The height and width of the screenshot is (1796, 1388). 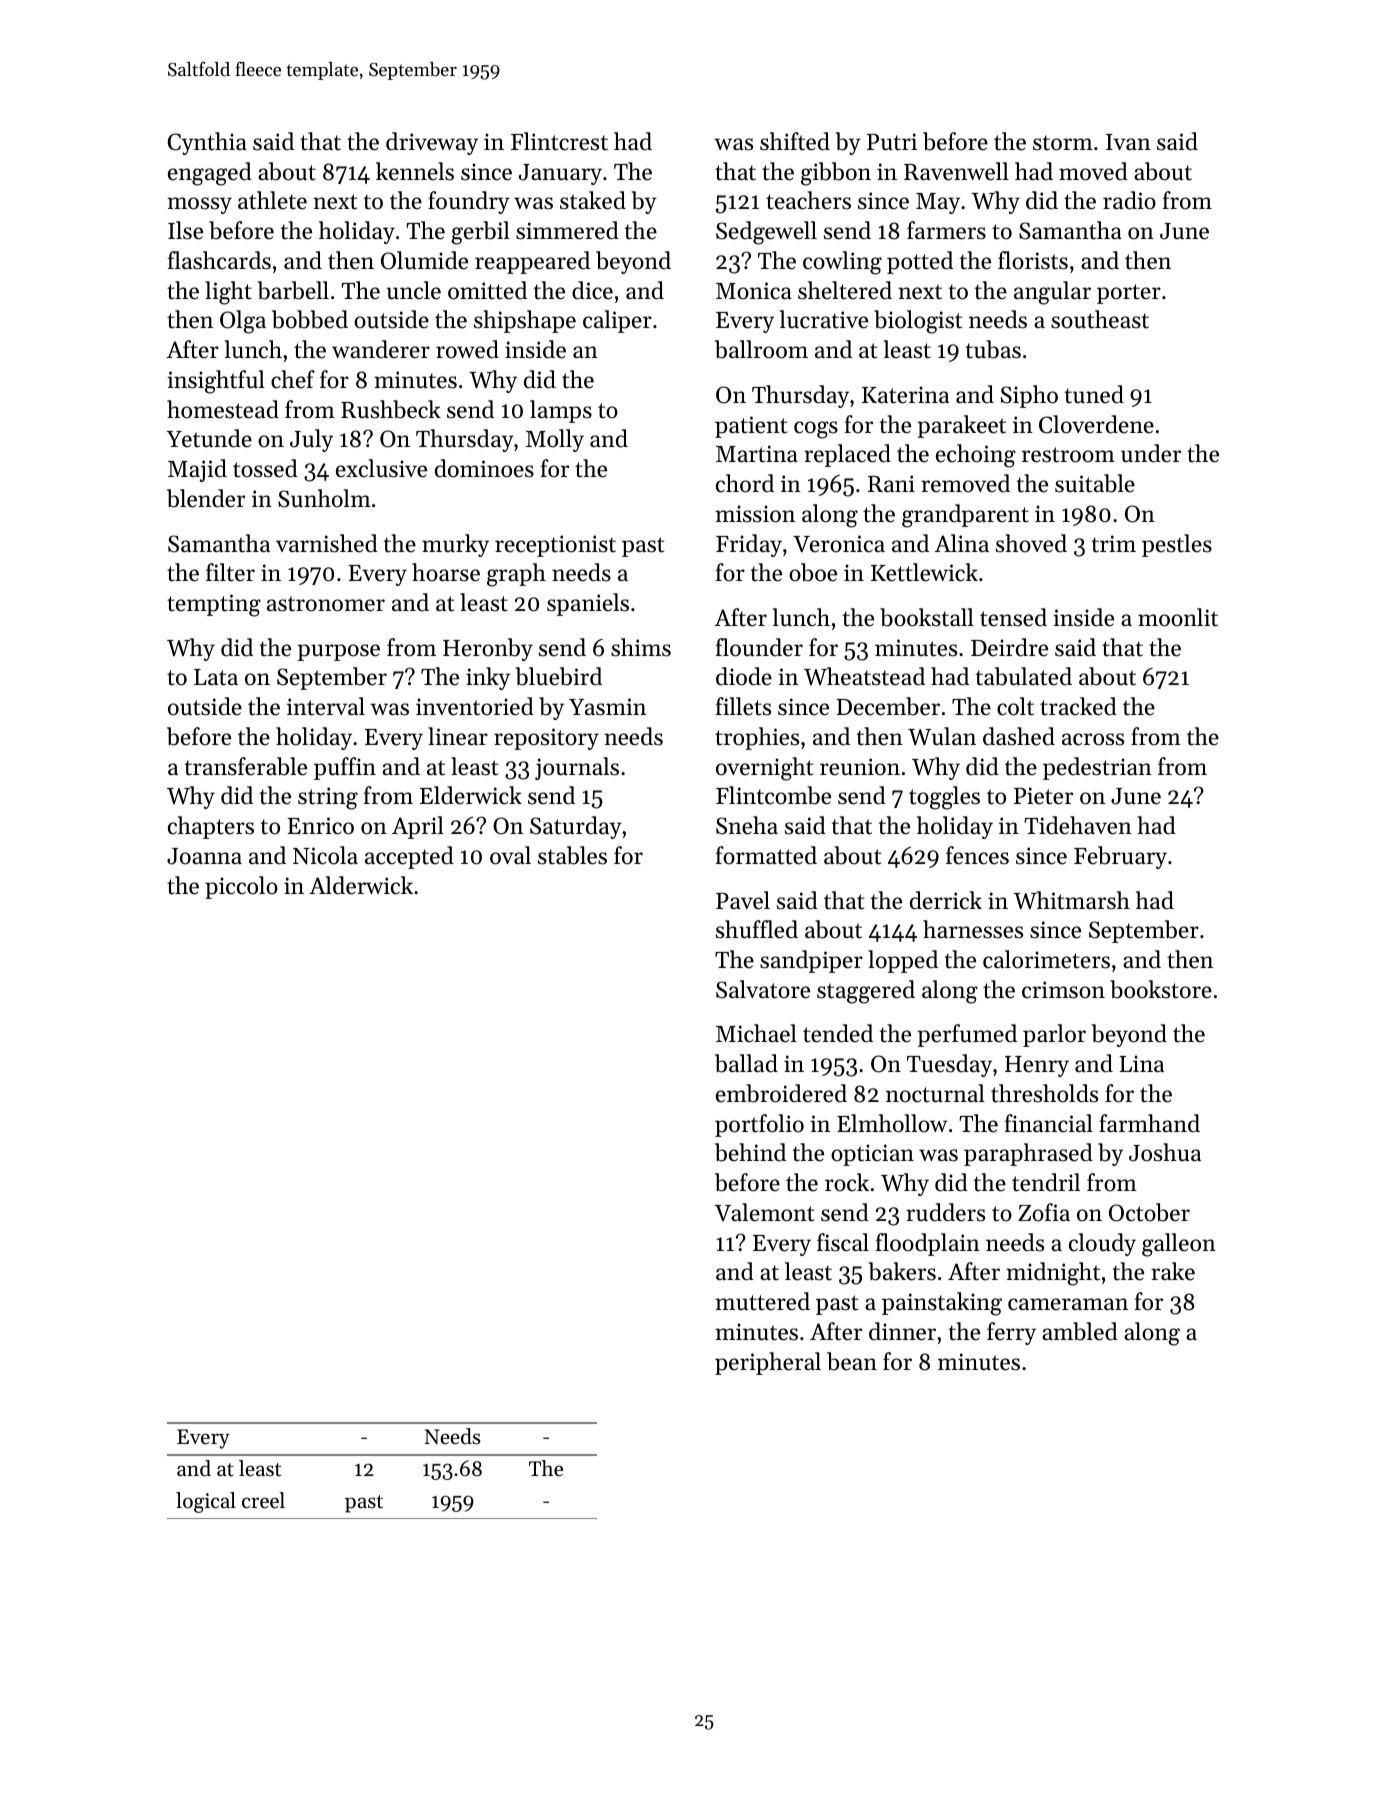 What do you see at coordinates (555, 546) in the screenshot?
I see `receptionist` at bounding box center [555, 546].
